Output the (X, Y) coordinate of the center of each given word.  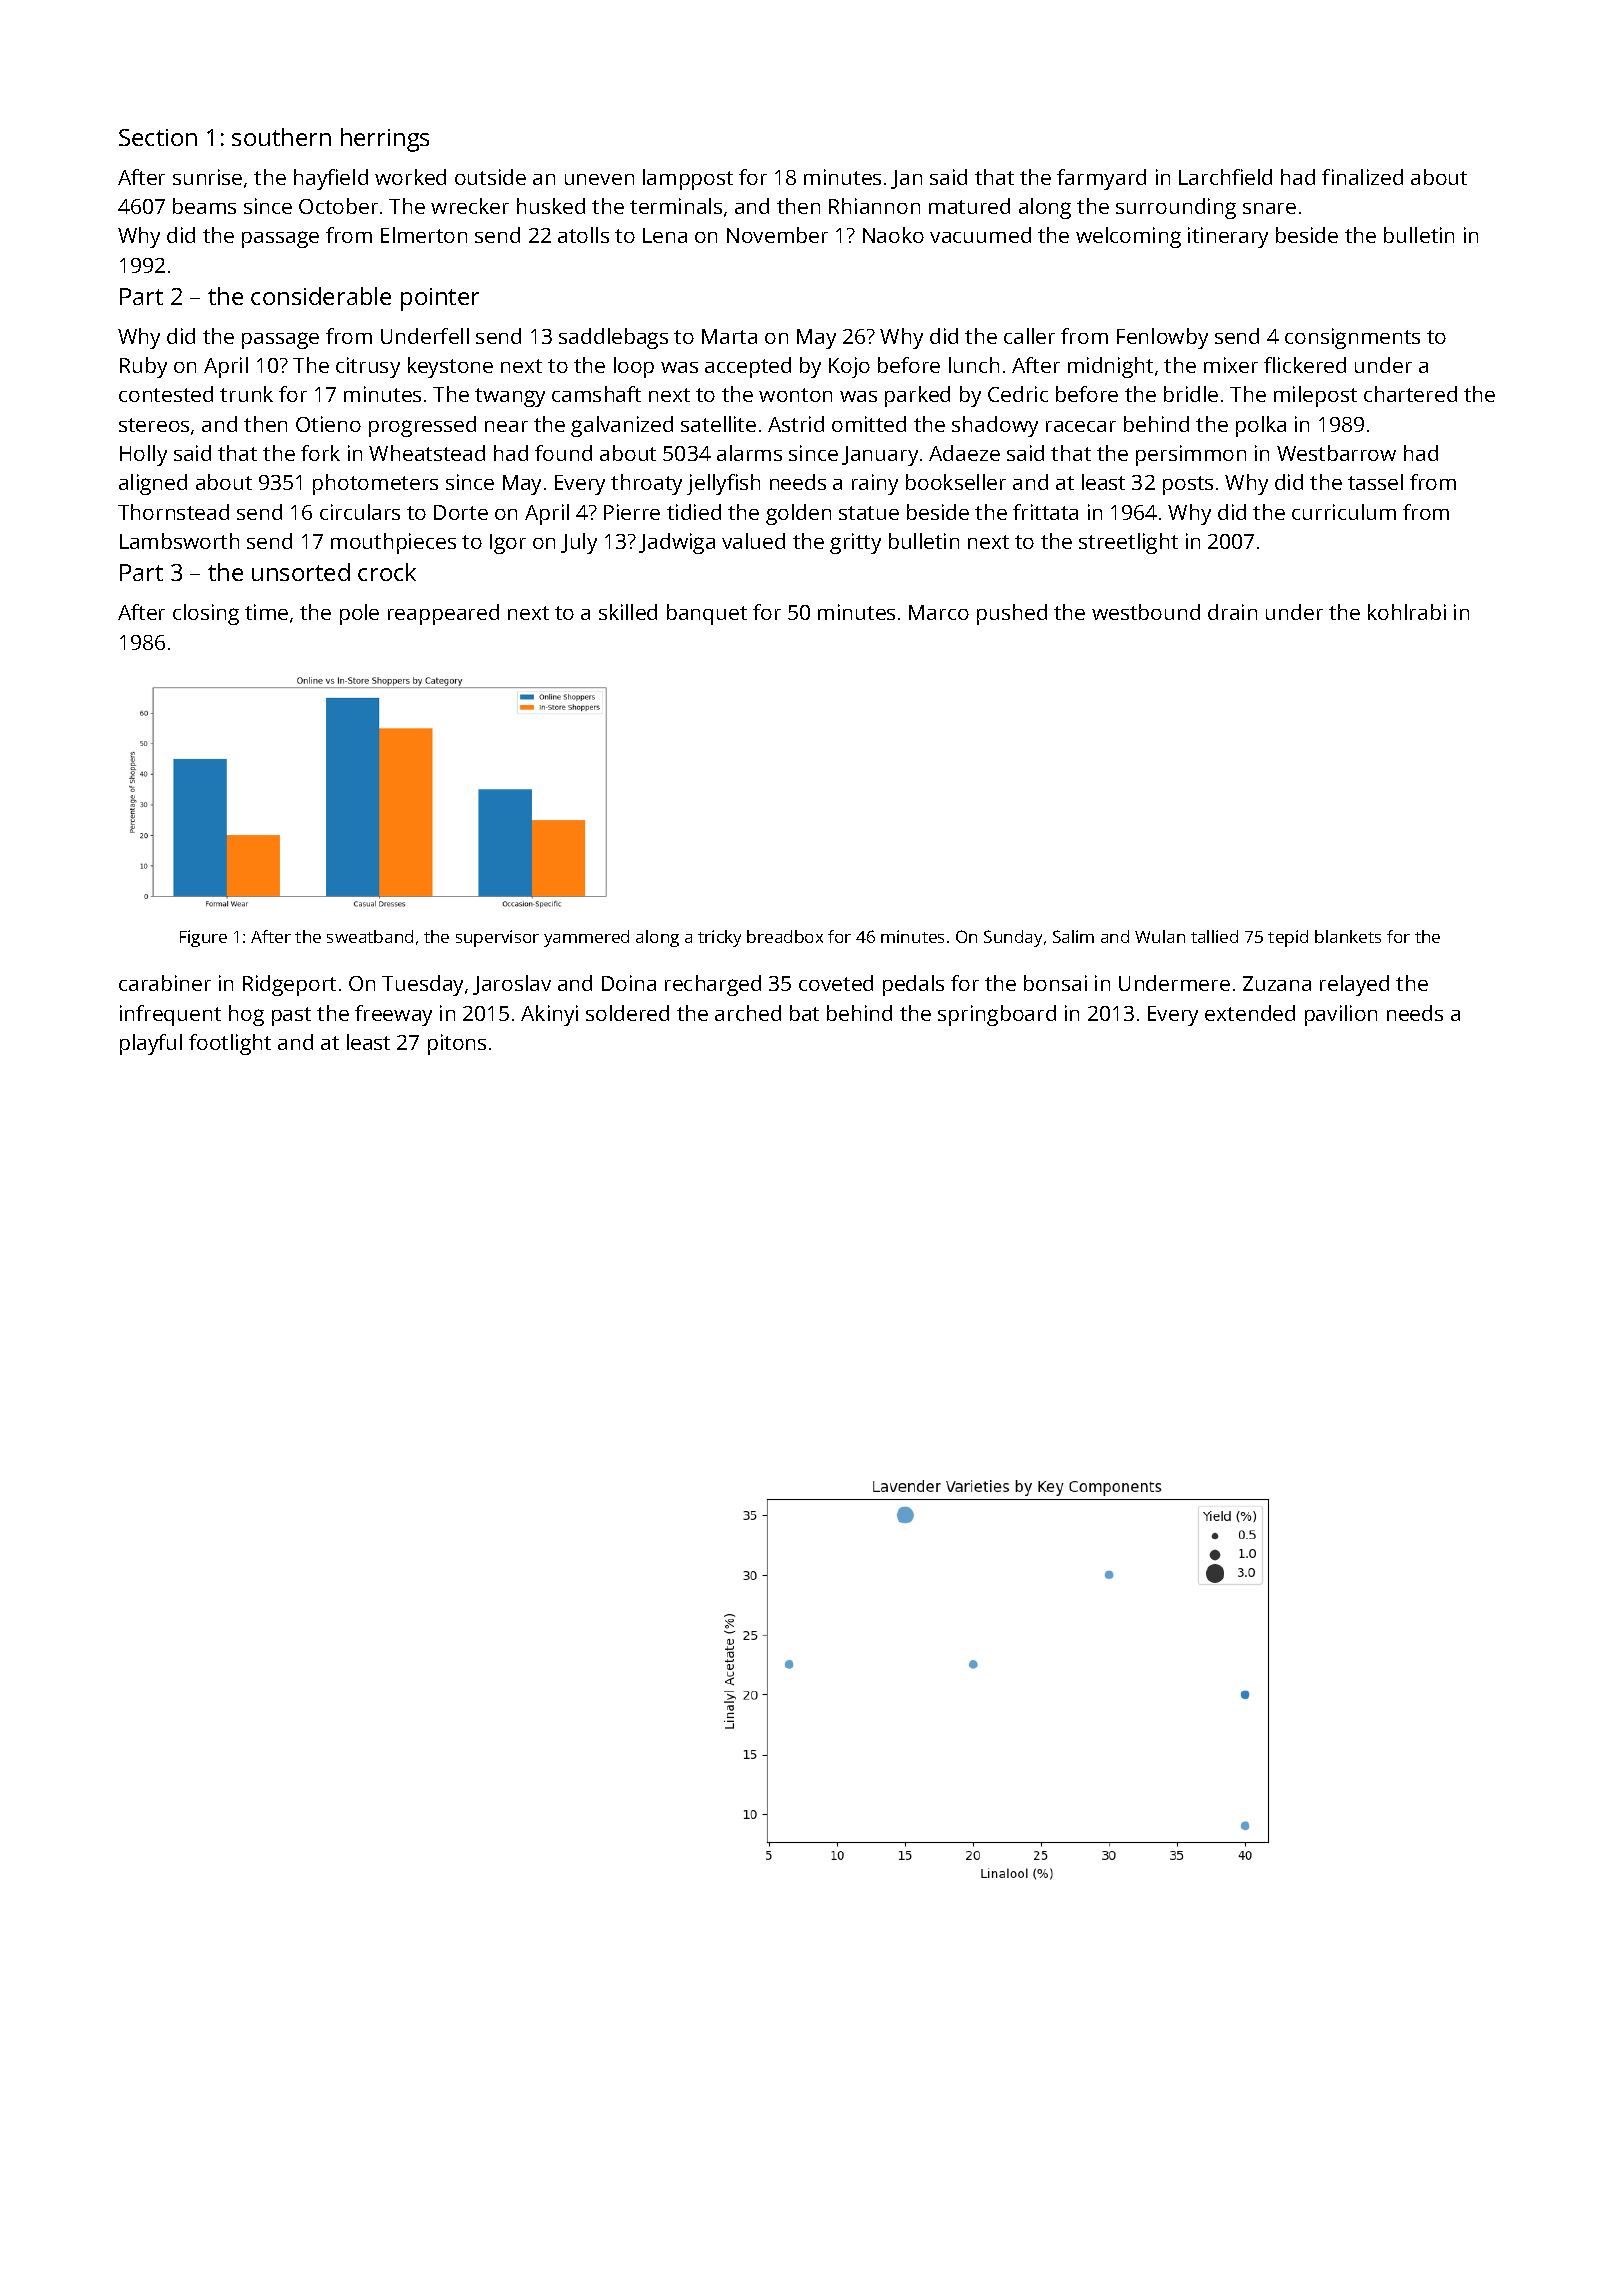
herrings (385, 140)
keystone (450, 367)
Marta (729, 336)
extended (1250, 1013)
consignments (1352, 338)
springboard (997, 1015)
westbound (1146, 612)
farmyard (1101, 179)
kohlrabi (1407, 612)
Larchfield (1225, 177)
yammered (586, 938)
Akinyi (549, 1015)
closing (206, 614)
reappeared (443, 614)
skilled (628, 612)
